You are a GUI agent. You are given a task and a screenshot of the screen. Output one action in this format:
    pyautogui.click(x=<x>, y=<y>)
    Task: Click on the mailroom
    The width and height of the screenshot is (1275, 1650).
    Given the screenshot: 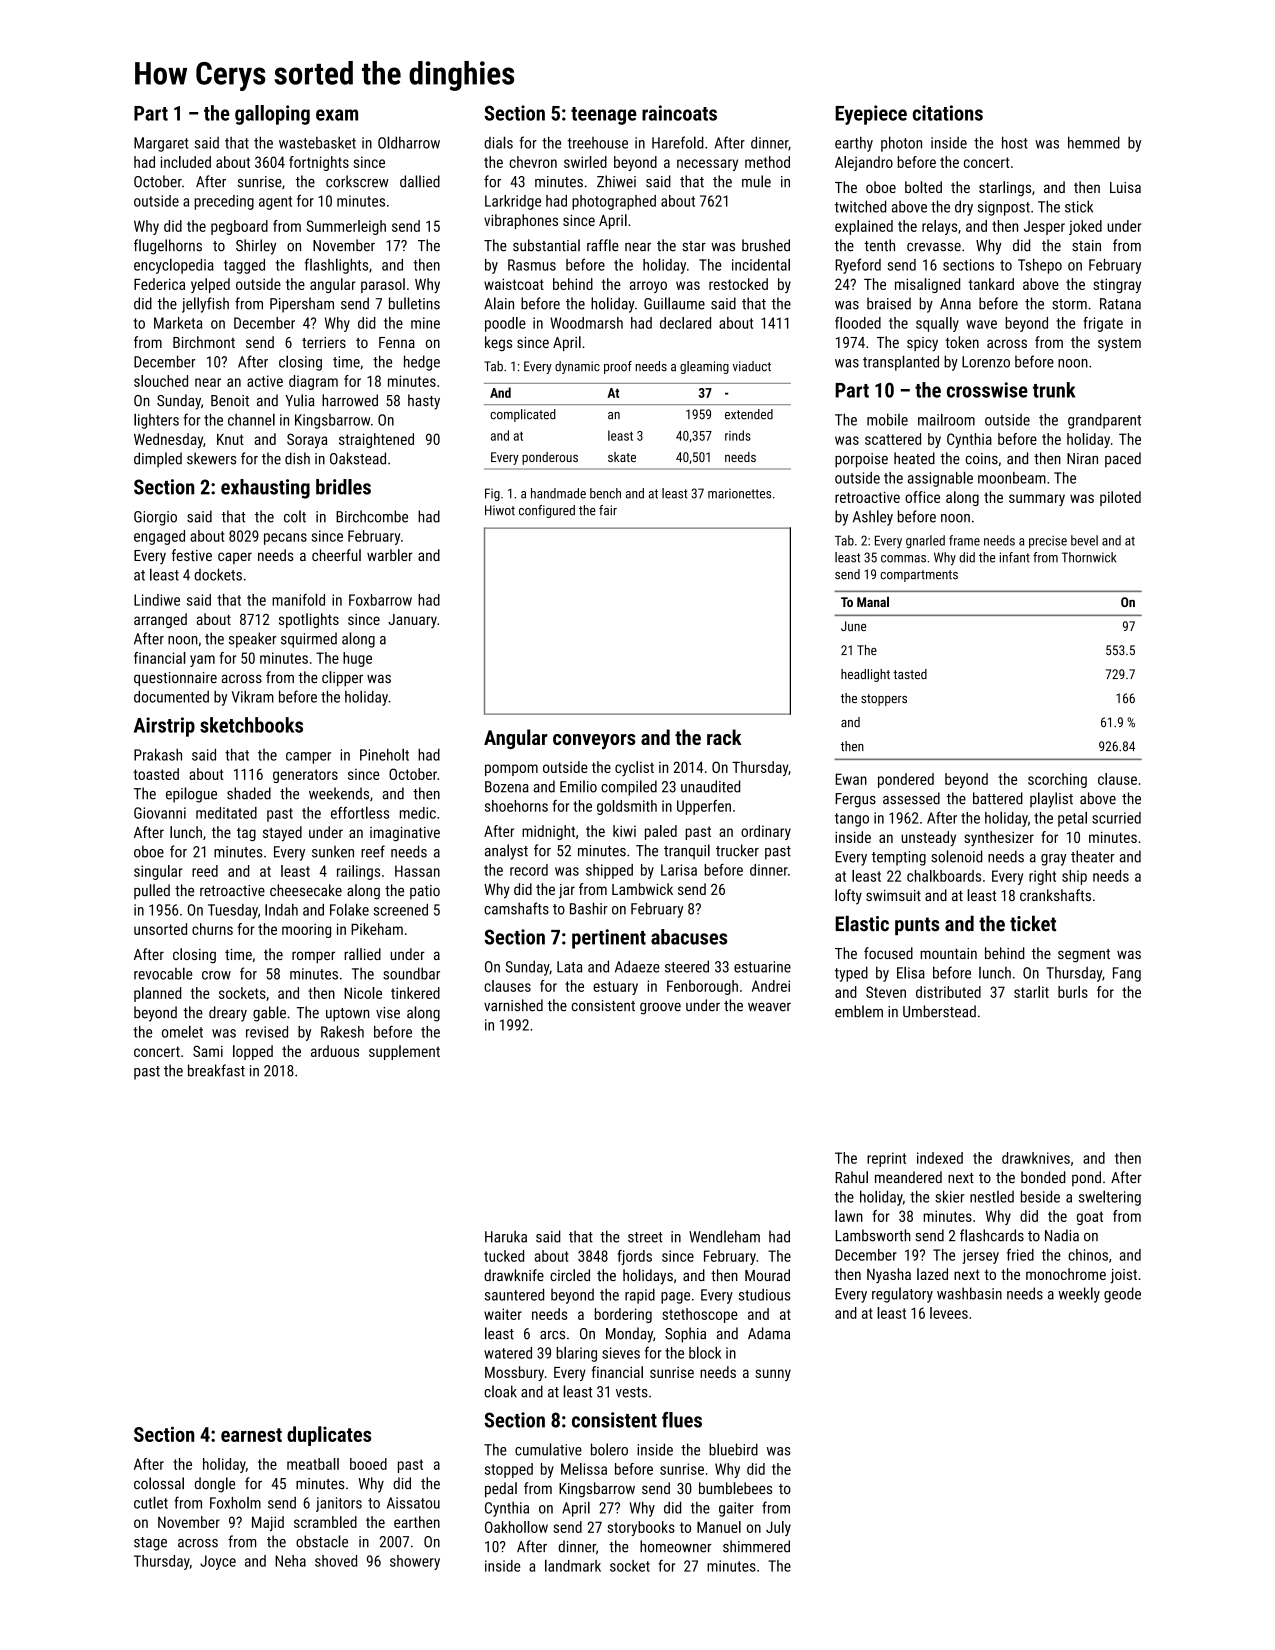 What is the action you would take?
    pyautogui.click(x=946, y=419)
